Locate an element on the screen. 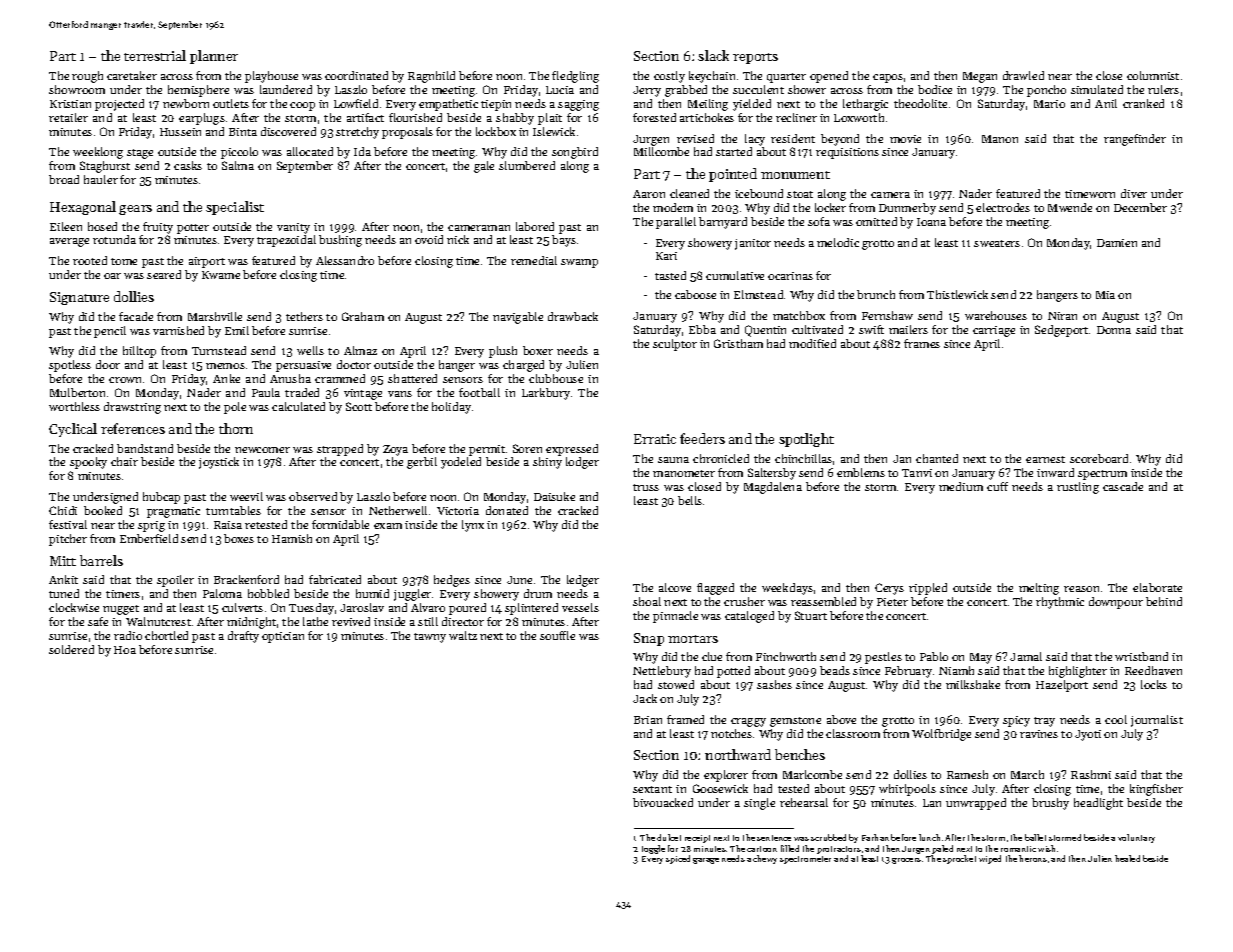 The image size is (1233, 952). medium is located at coordinates (961, 486).
